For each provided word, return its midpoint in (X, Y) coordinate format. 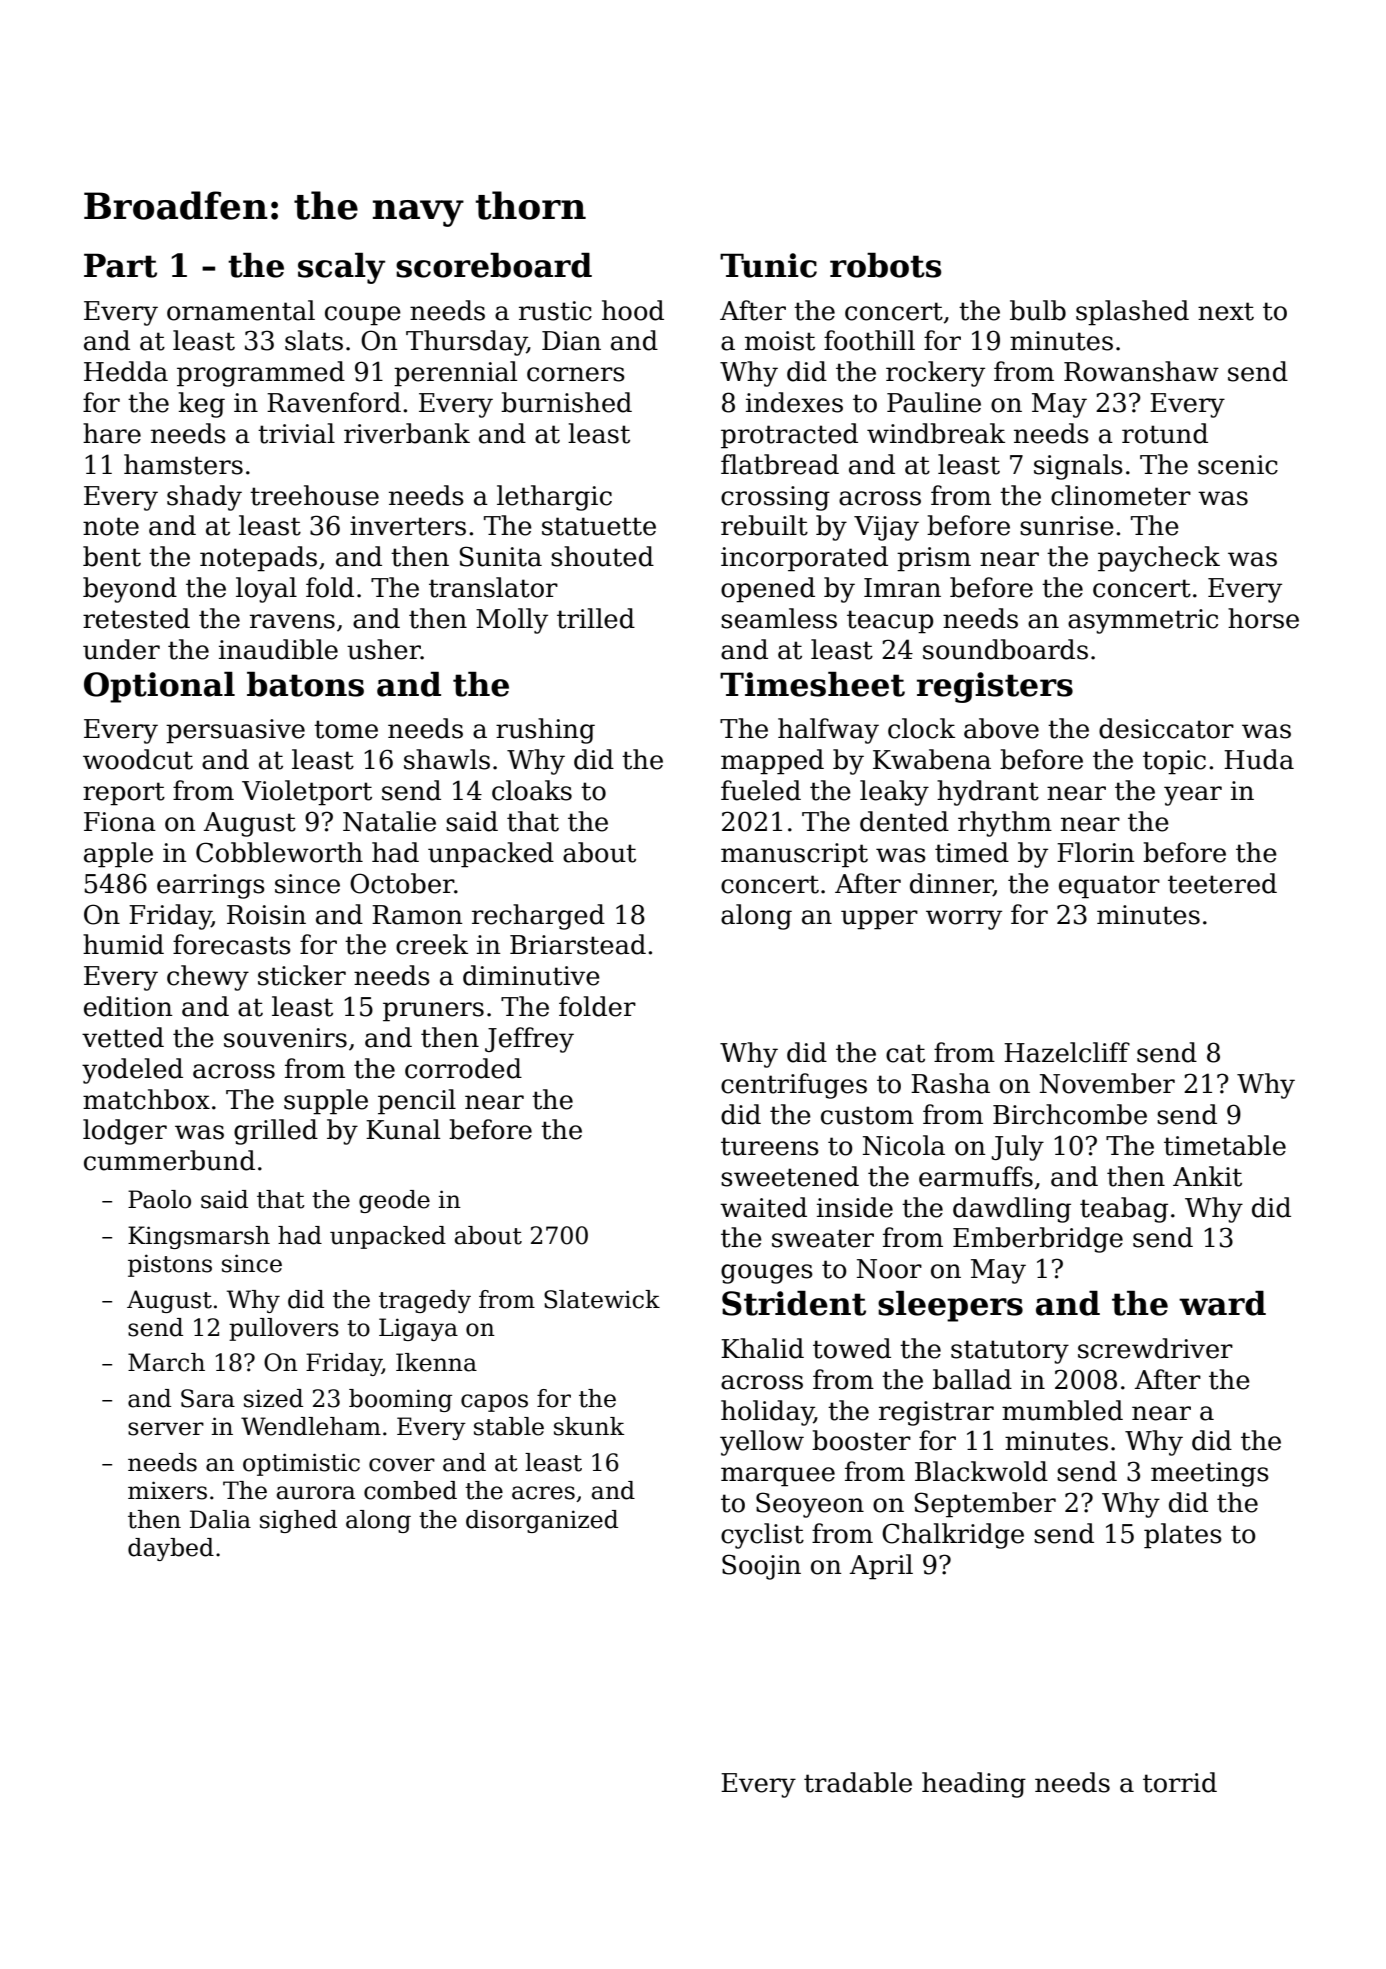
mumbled (1062, 1410)
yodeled (132, 1071)
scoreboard (494, 265)
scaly (341, 268)
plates (1183, 1536)
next (1226, 311)
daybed (171, 1549)
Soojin (761, 1567)
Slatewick (602, 1299)
